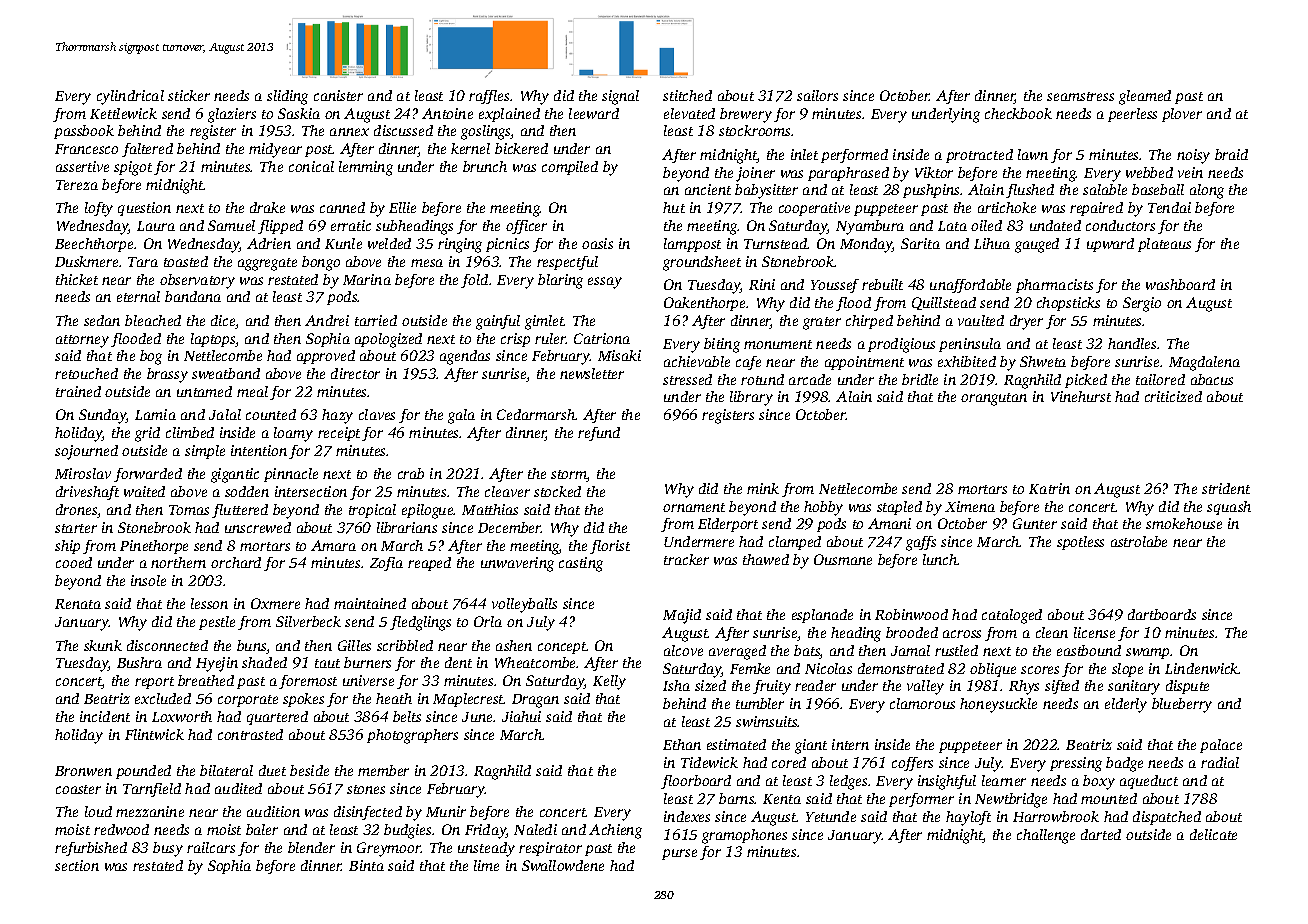 The width and height of the image is (1308, 924). What do you see at coordinates (763, 488) in the image?
I see `mink` at bounding box center [763, 488].
